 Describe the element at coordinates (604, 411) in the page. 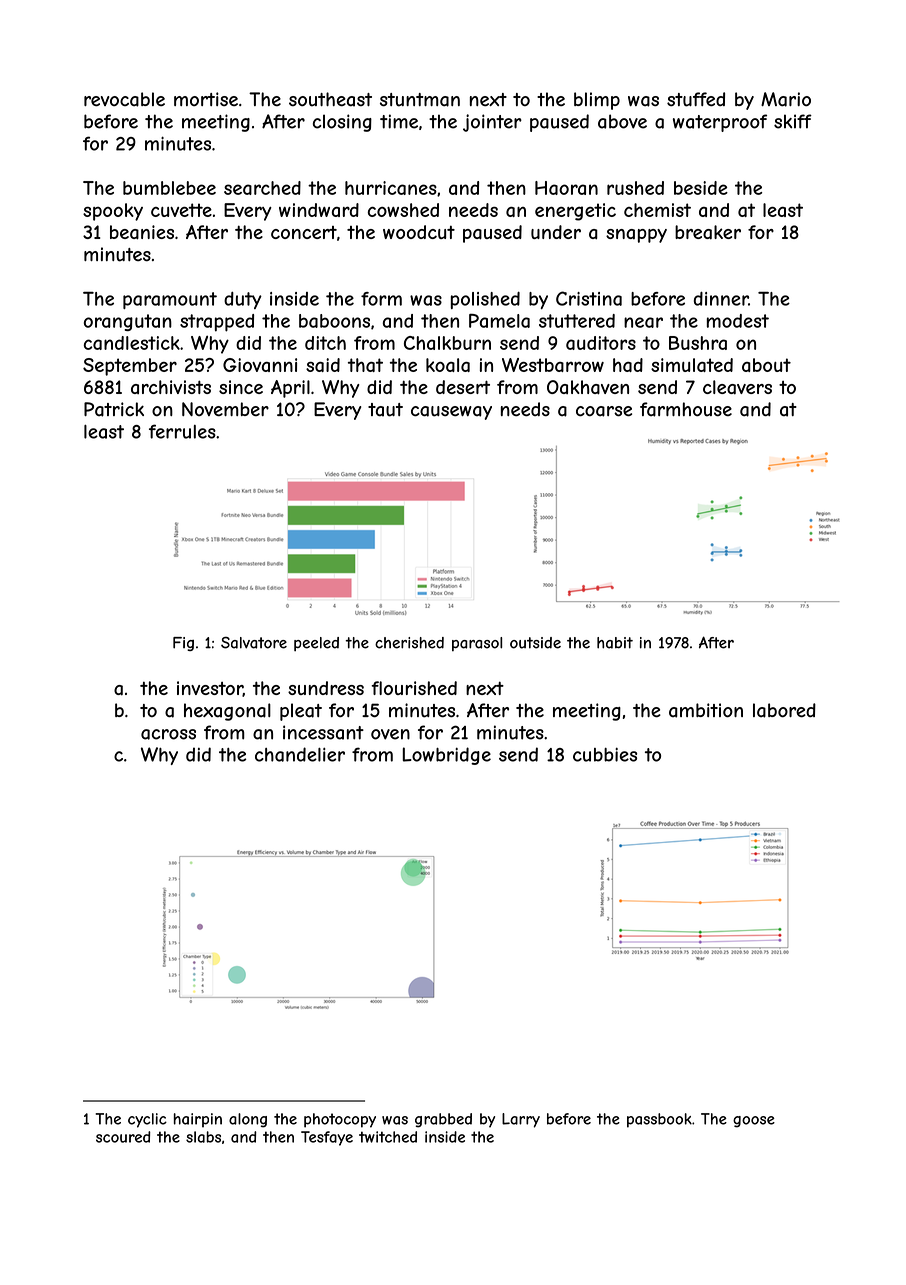

I see `coarse` at that location.
